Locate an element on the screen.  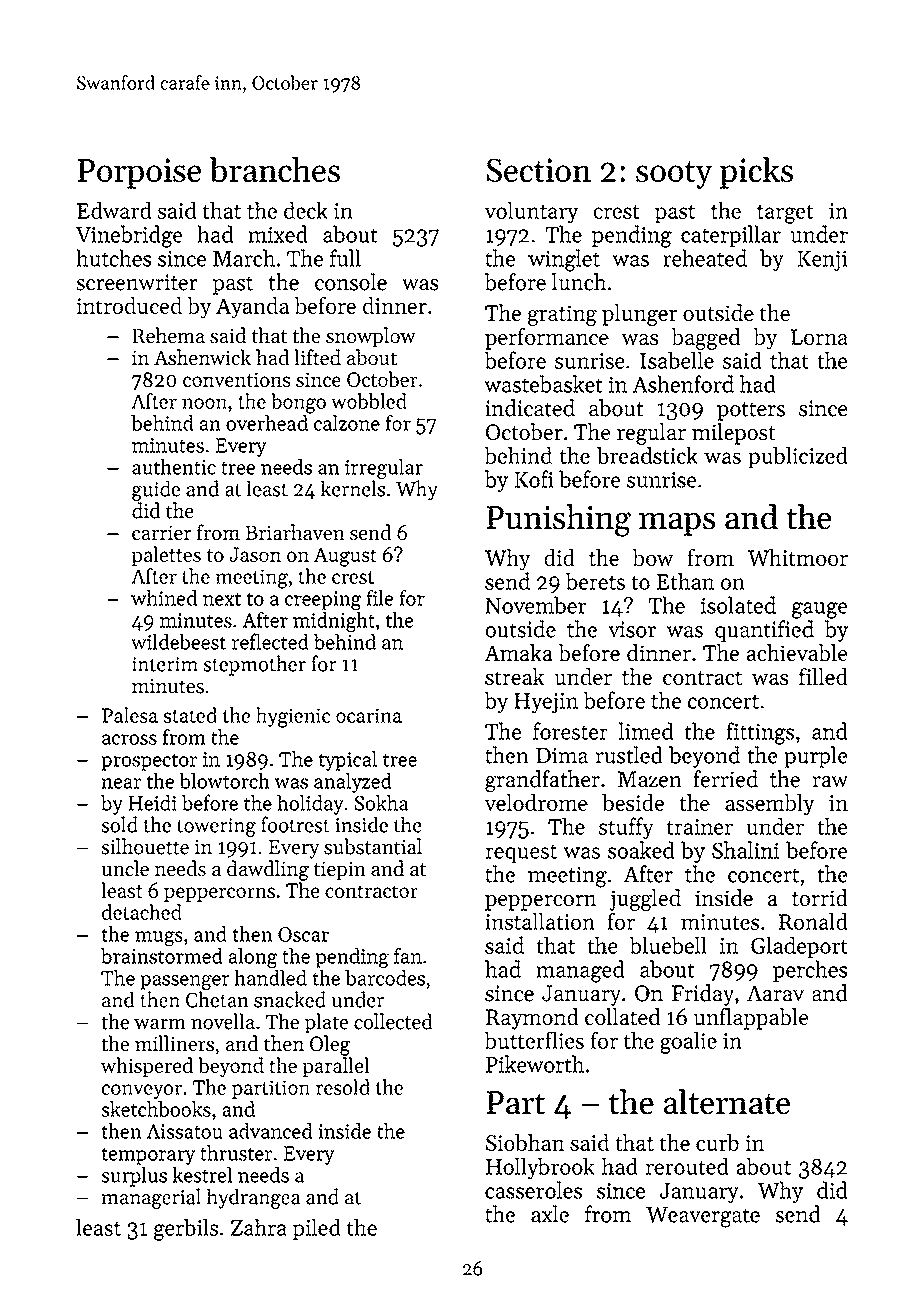
torrid is located at coordinates (820, 897).
